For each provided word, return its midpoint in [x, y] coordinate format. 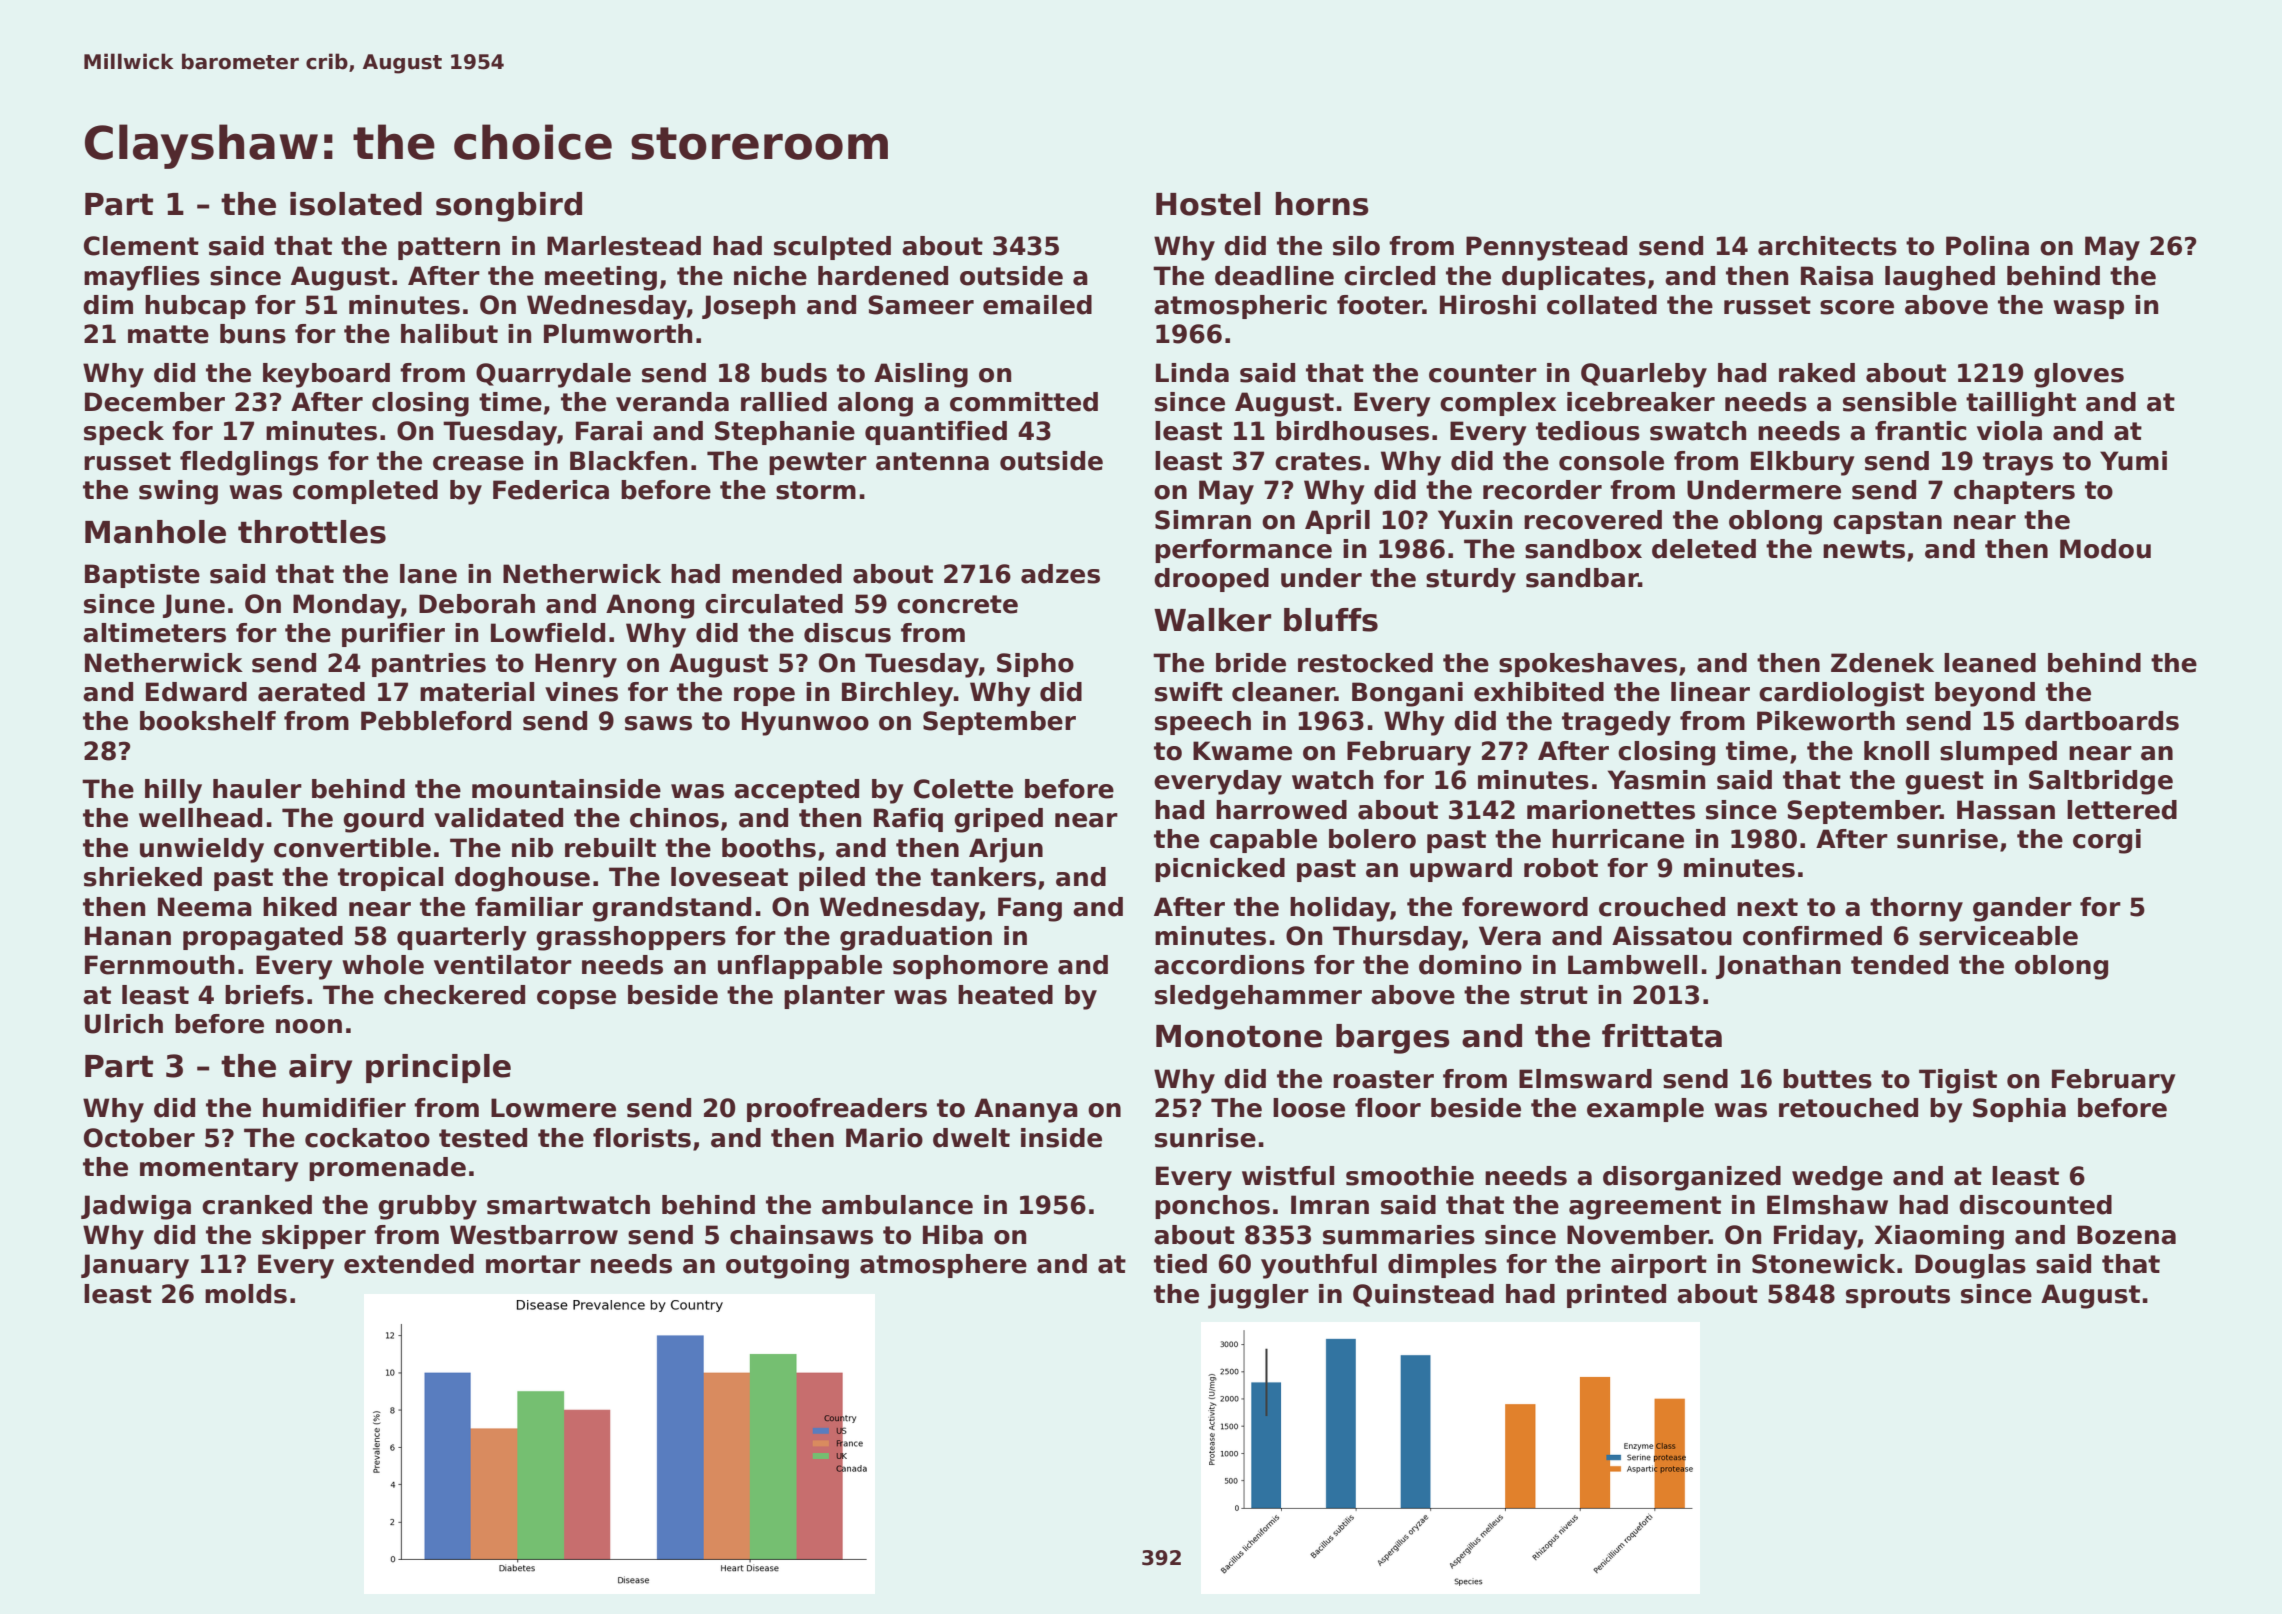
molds [246, 1294]
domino [1470, 965]
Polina [1987, 246]
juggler [1258, 1296]
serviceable [1998, 936]
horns [1322, 204]
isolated [356, 204]
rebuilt [610, 848]
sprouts [1898, 1296]
